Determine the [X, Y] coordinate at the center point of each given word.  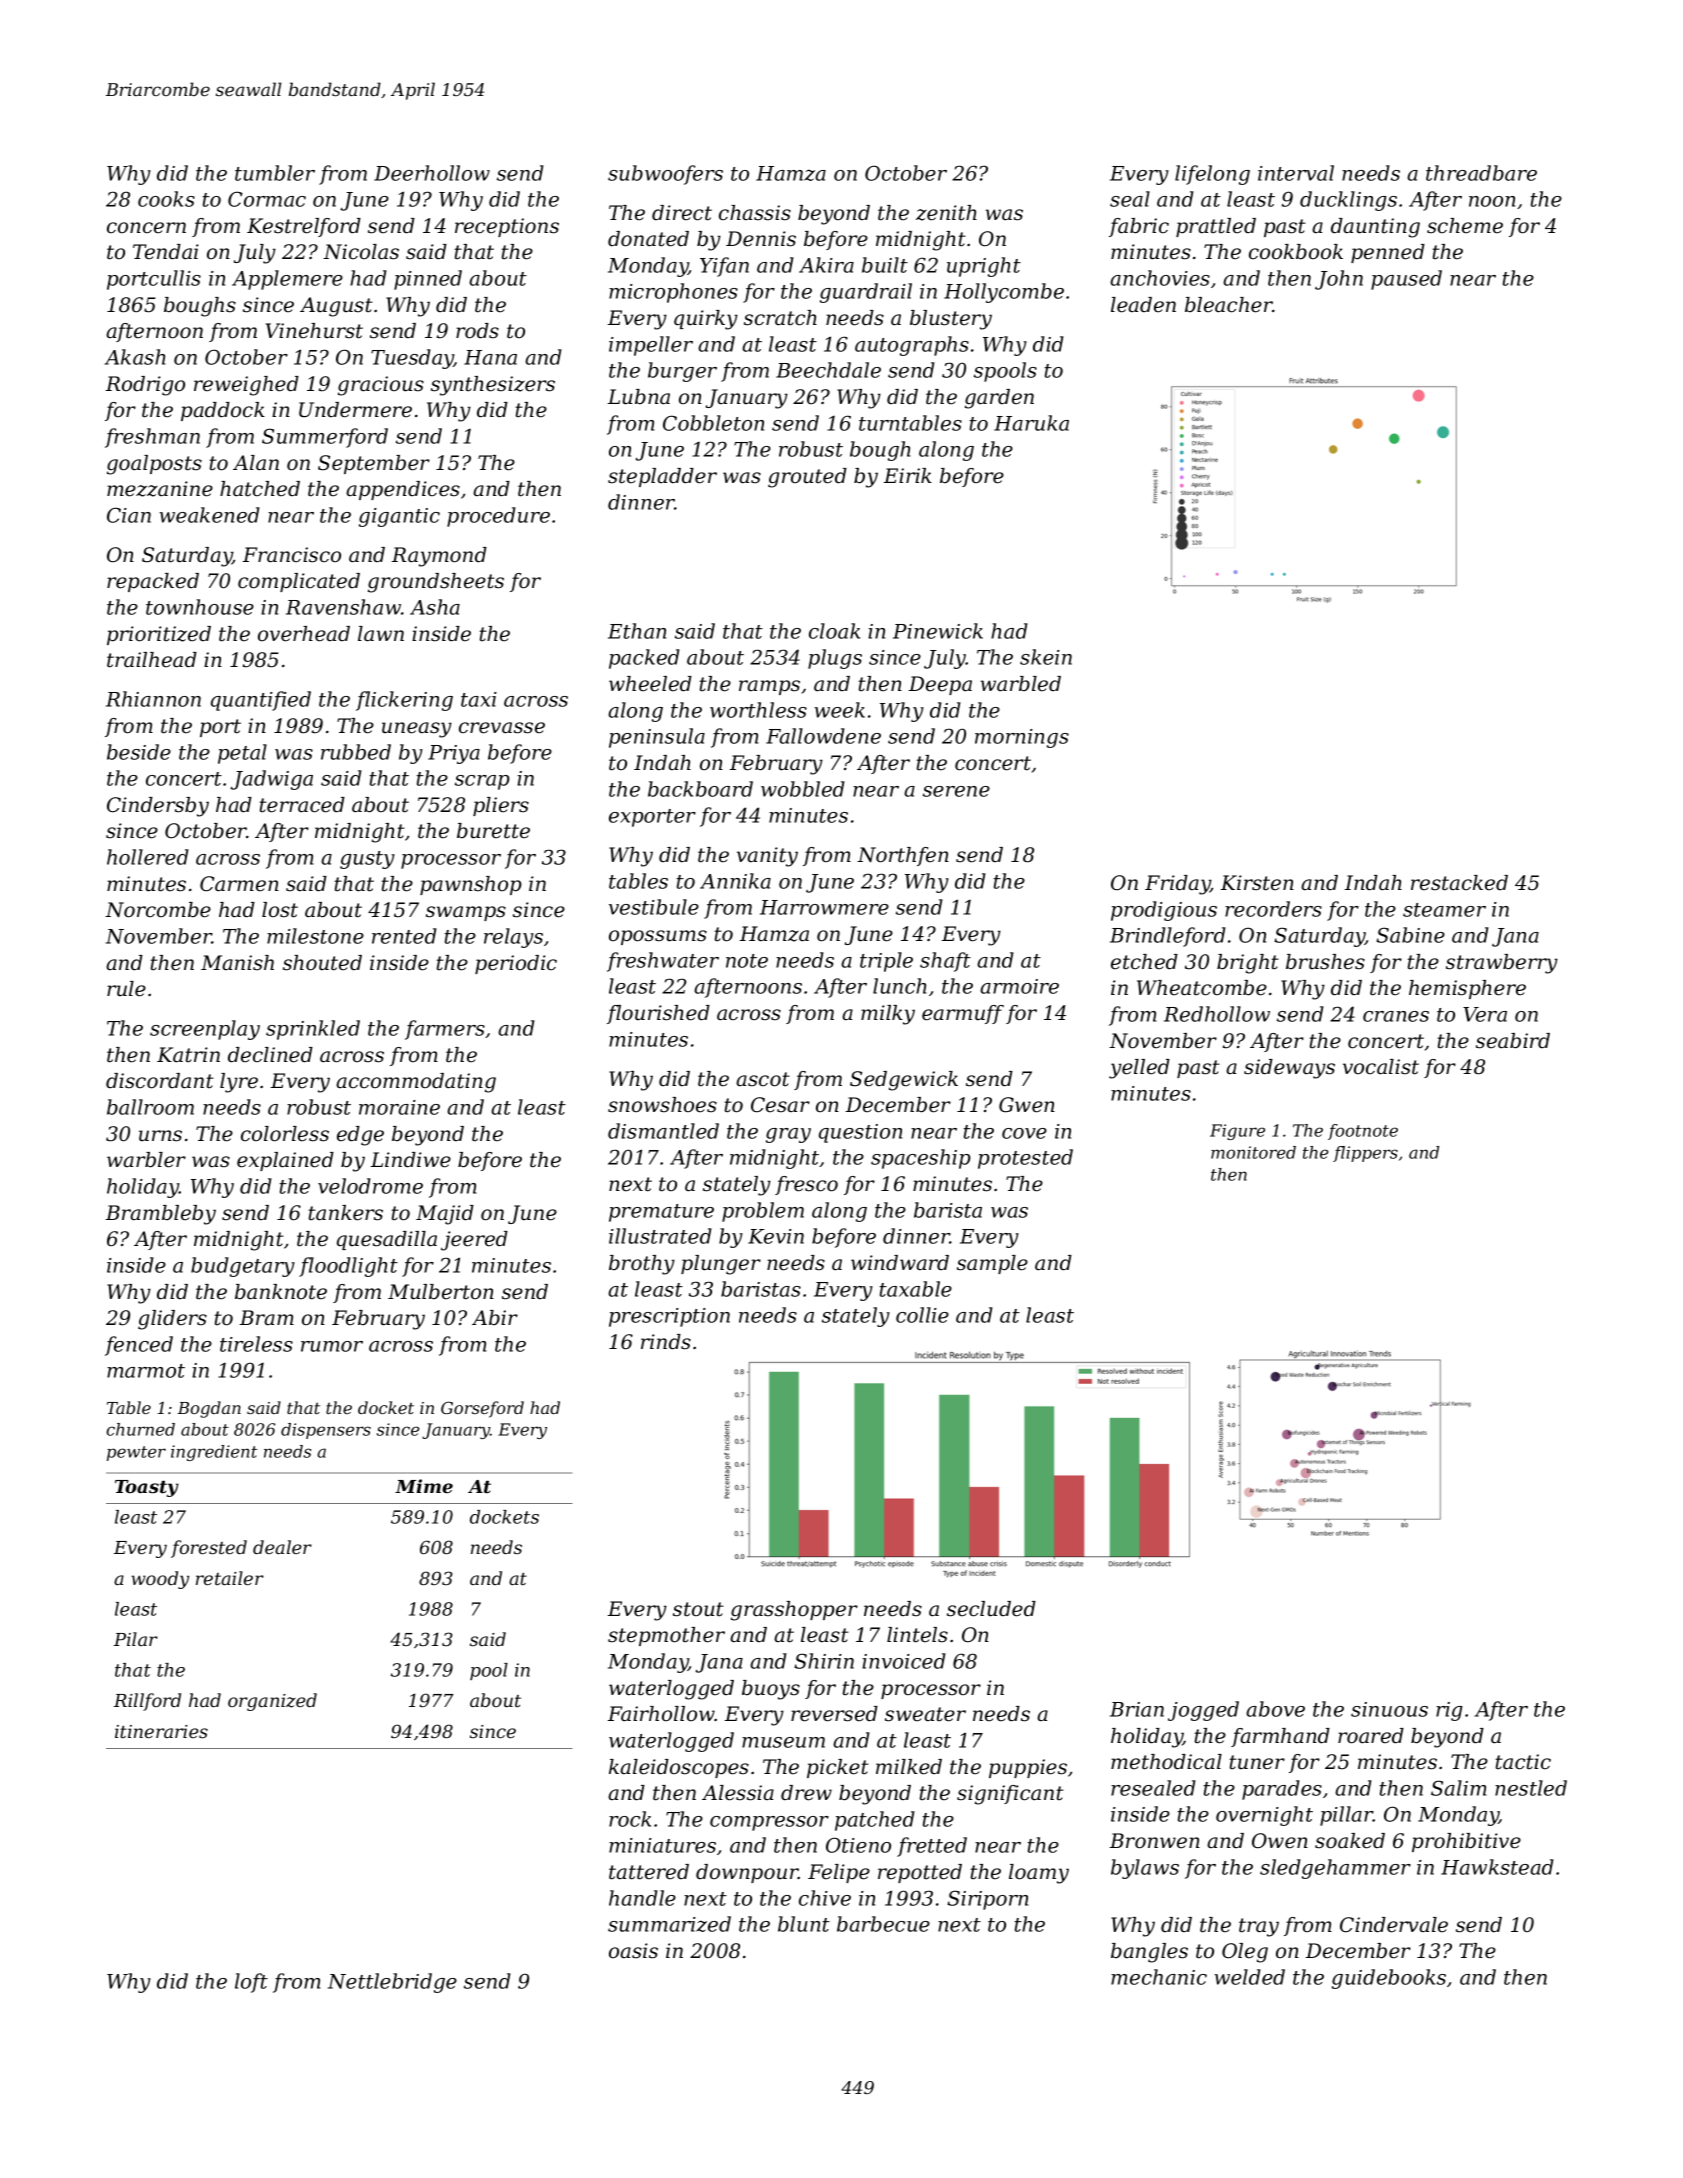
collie [922, 1315]
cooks [166, 199]
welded [1250, 1977]
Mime [424, 1486]
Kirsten [1257, 883]
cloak [834, 631]
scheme [1465, 226]
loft [251, 1983]
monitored [1253, 1152]
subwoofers [665, 175]
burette [493, 831]
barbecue [883, 1924]
